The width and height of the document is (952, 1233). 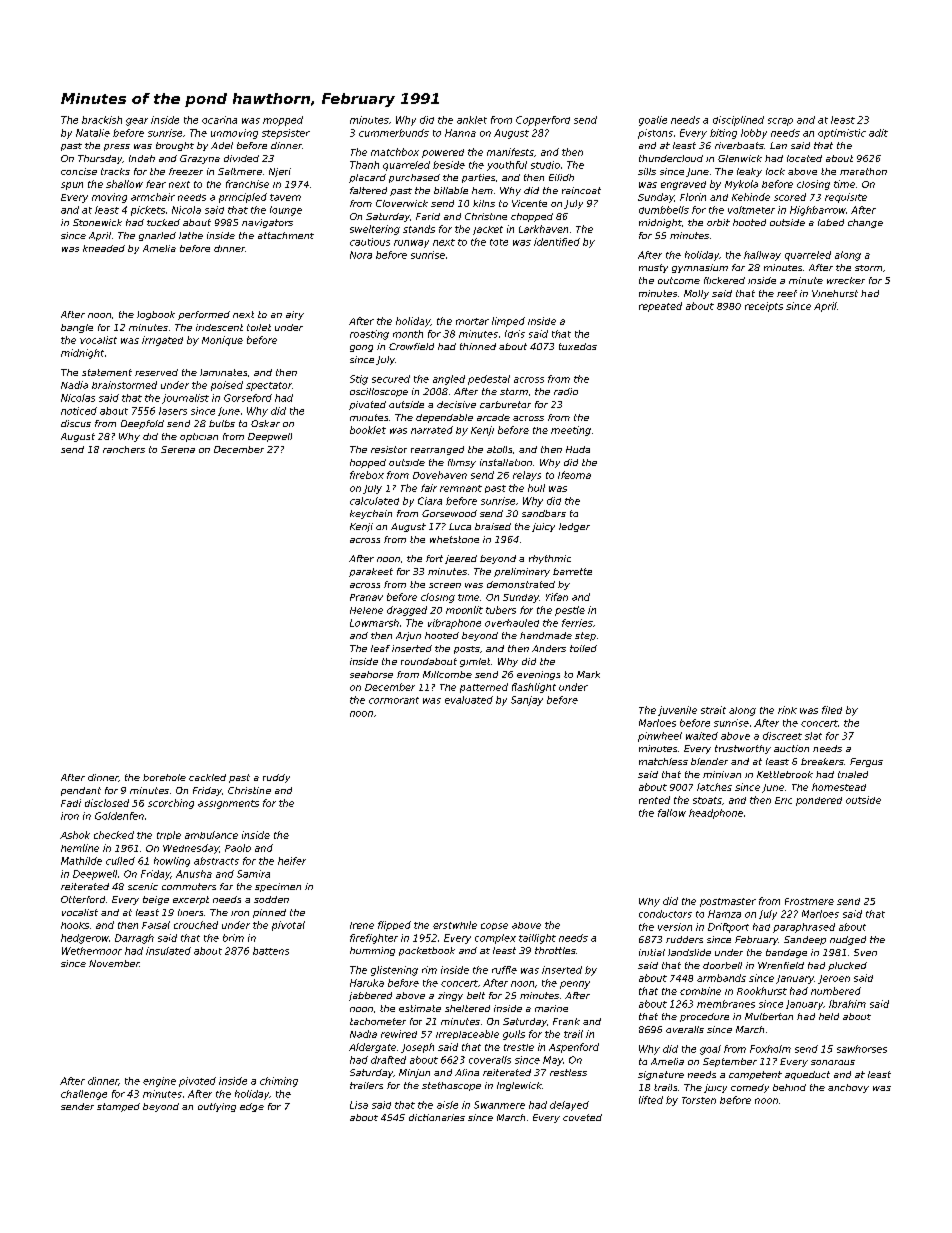 I want to click on ranchers, so click(x=124, y=449).
